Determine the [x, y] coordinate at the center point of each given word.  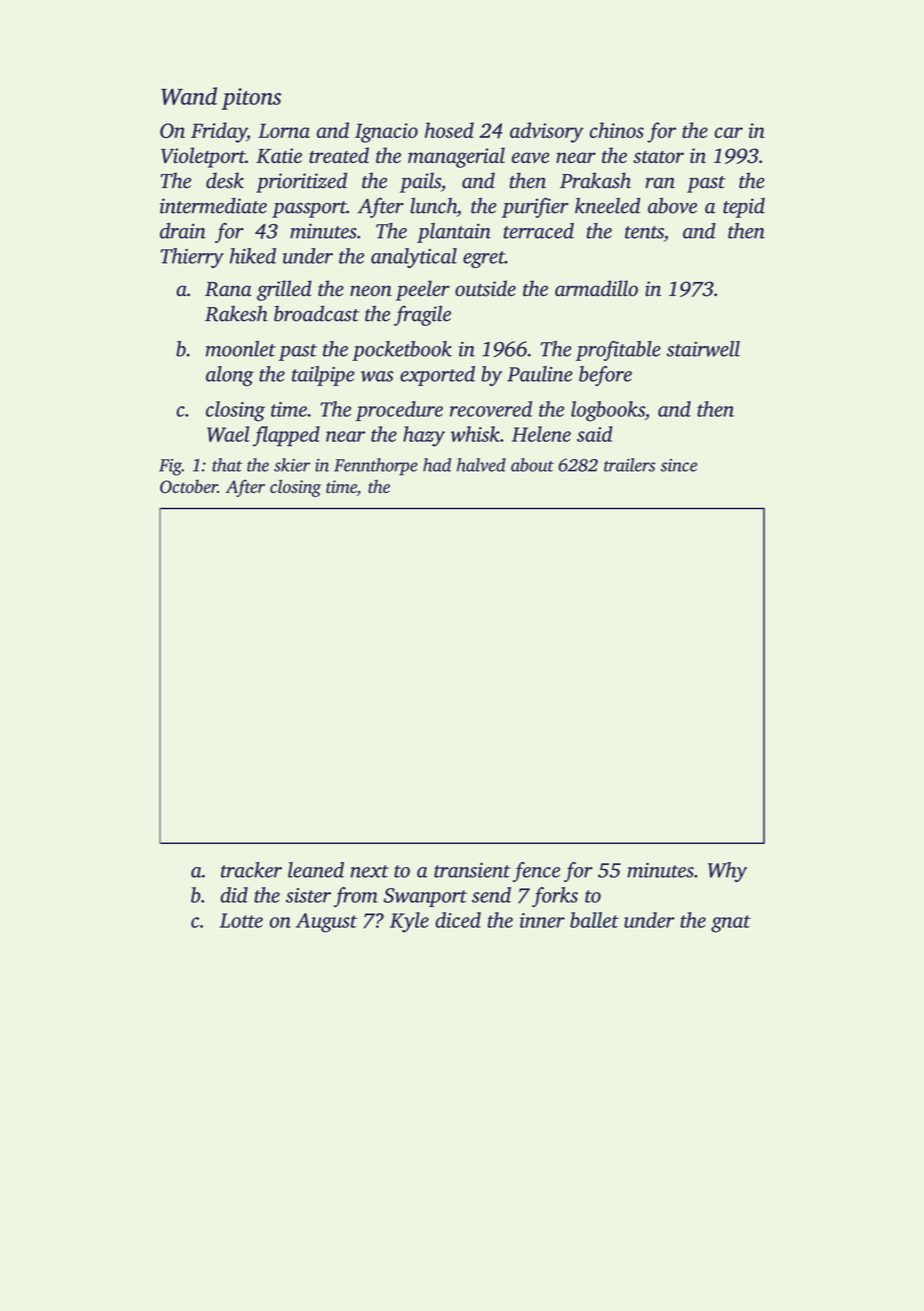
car [729, 132]
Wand [189, 96]
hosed [449, 130]
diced [458, 920]
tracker [251, 870]
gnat [731, 924]
